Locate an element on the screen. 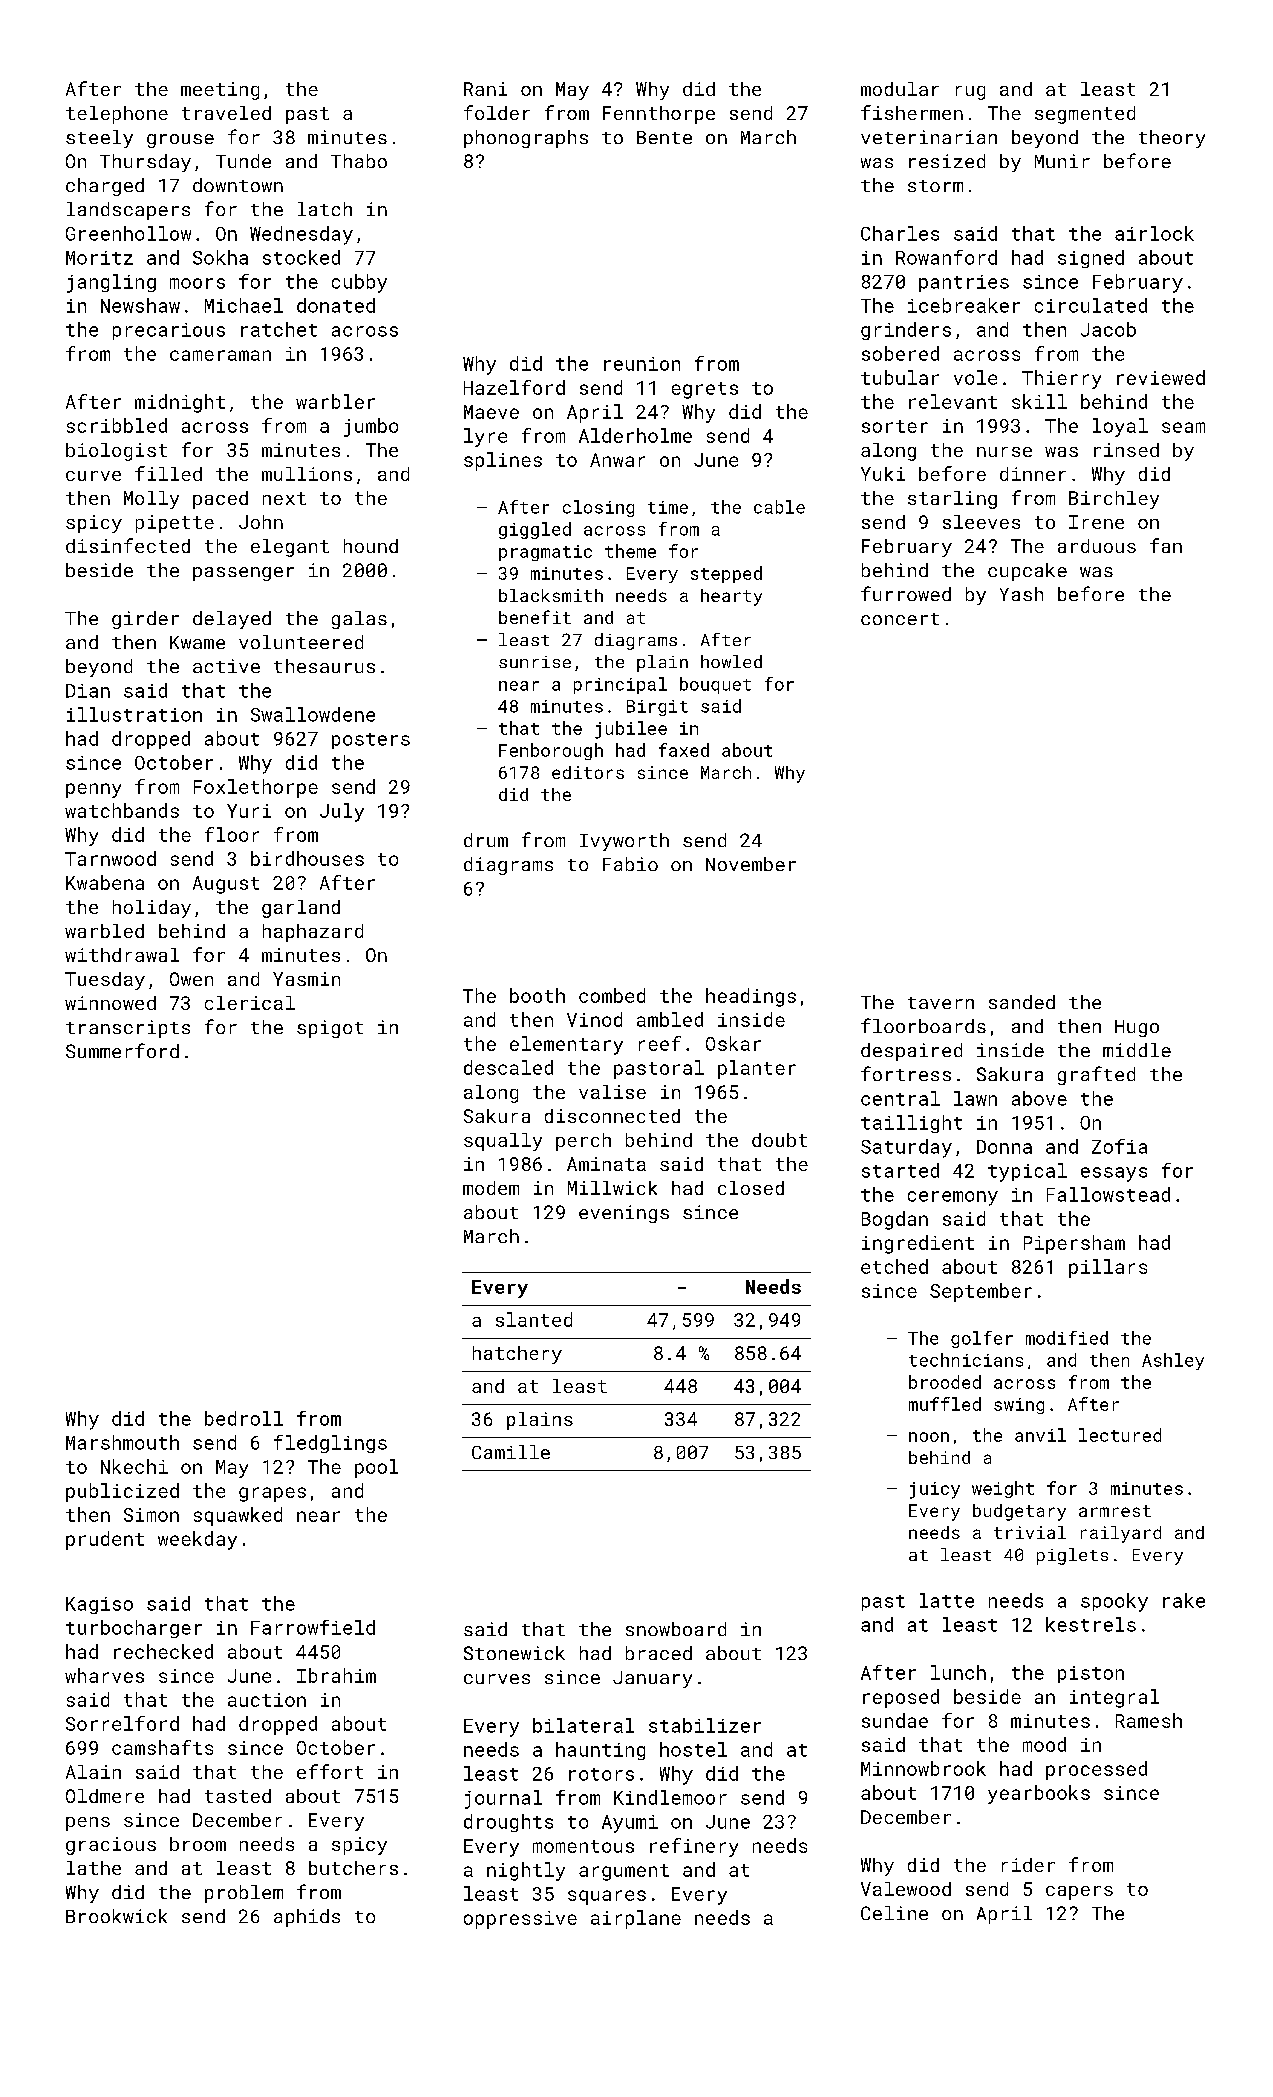 The height and width of the screenshot is (2097, 1273). Donna is located at coordinates (1004, 1147).
